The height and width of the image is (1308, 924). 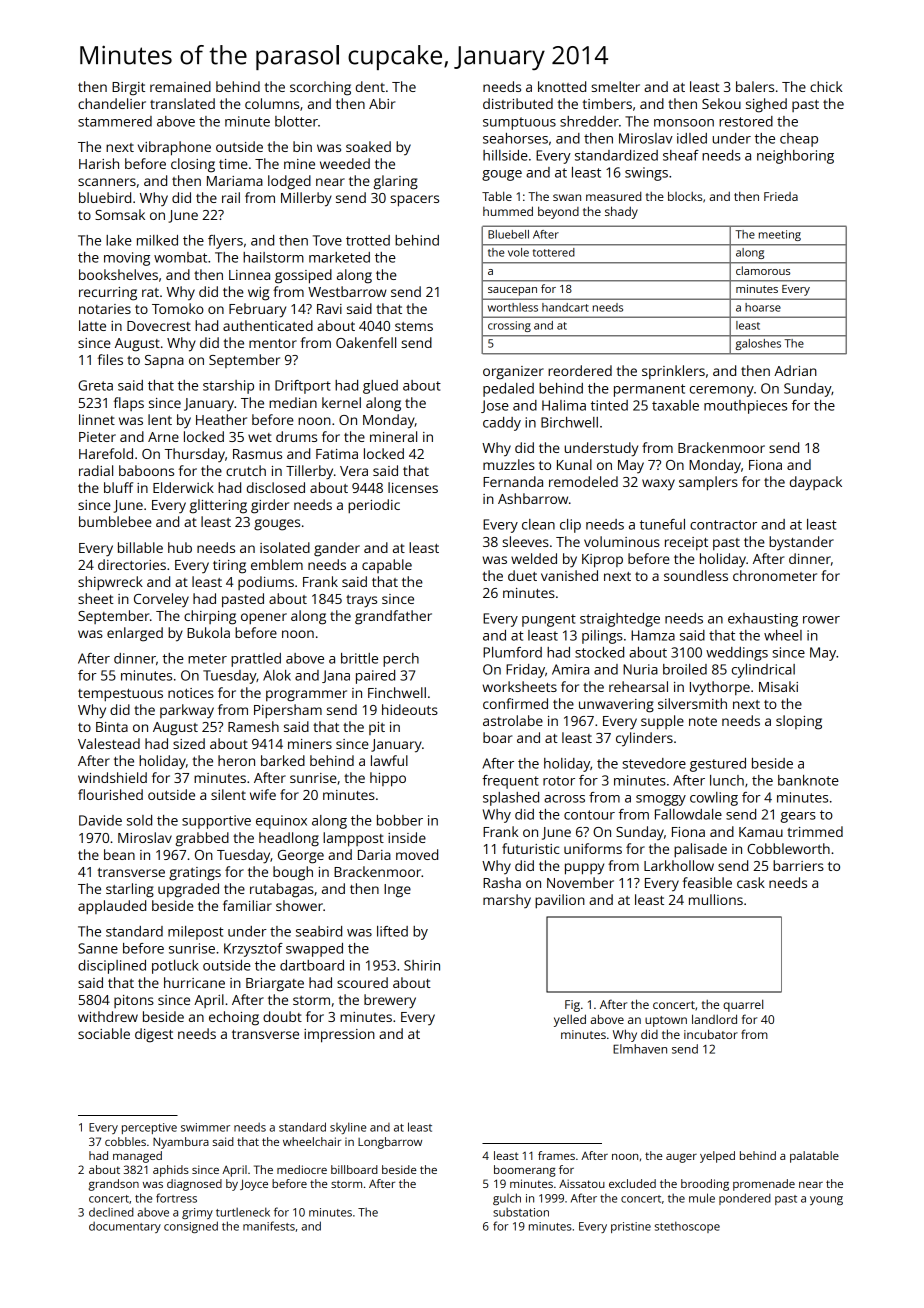 I want to click on waxy, so click(x=658, y=484).
